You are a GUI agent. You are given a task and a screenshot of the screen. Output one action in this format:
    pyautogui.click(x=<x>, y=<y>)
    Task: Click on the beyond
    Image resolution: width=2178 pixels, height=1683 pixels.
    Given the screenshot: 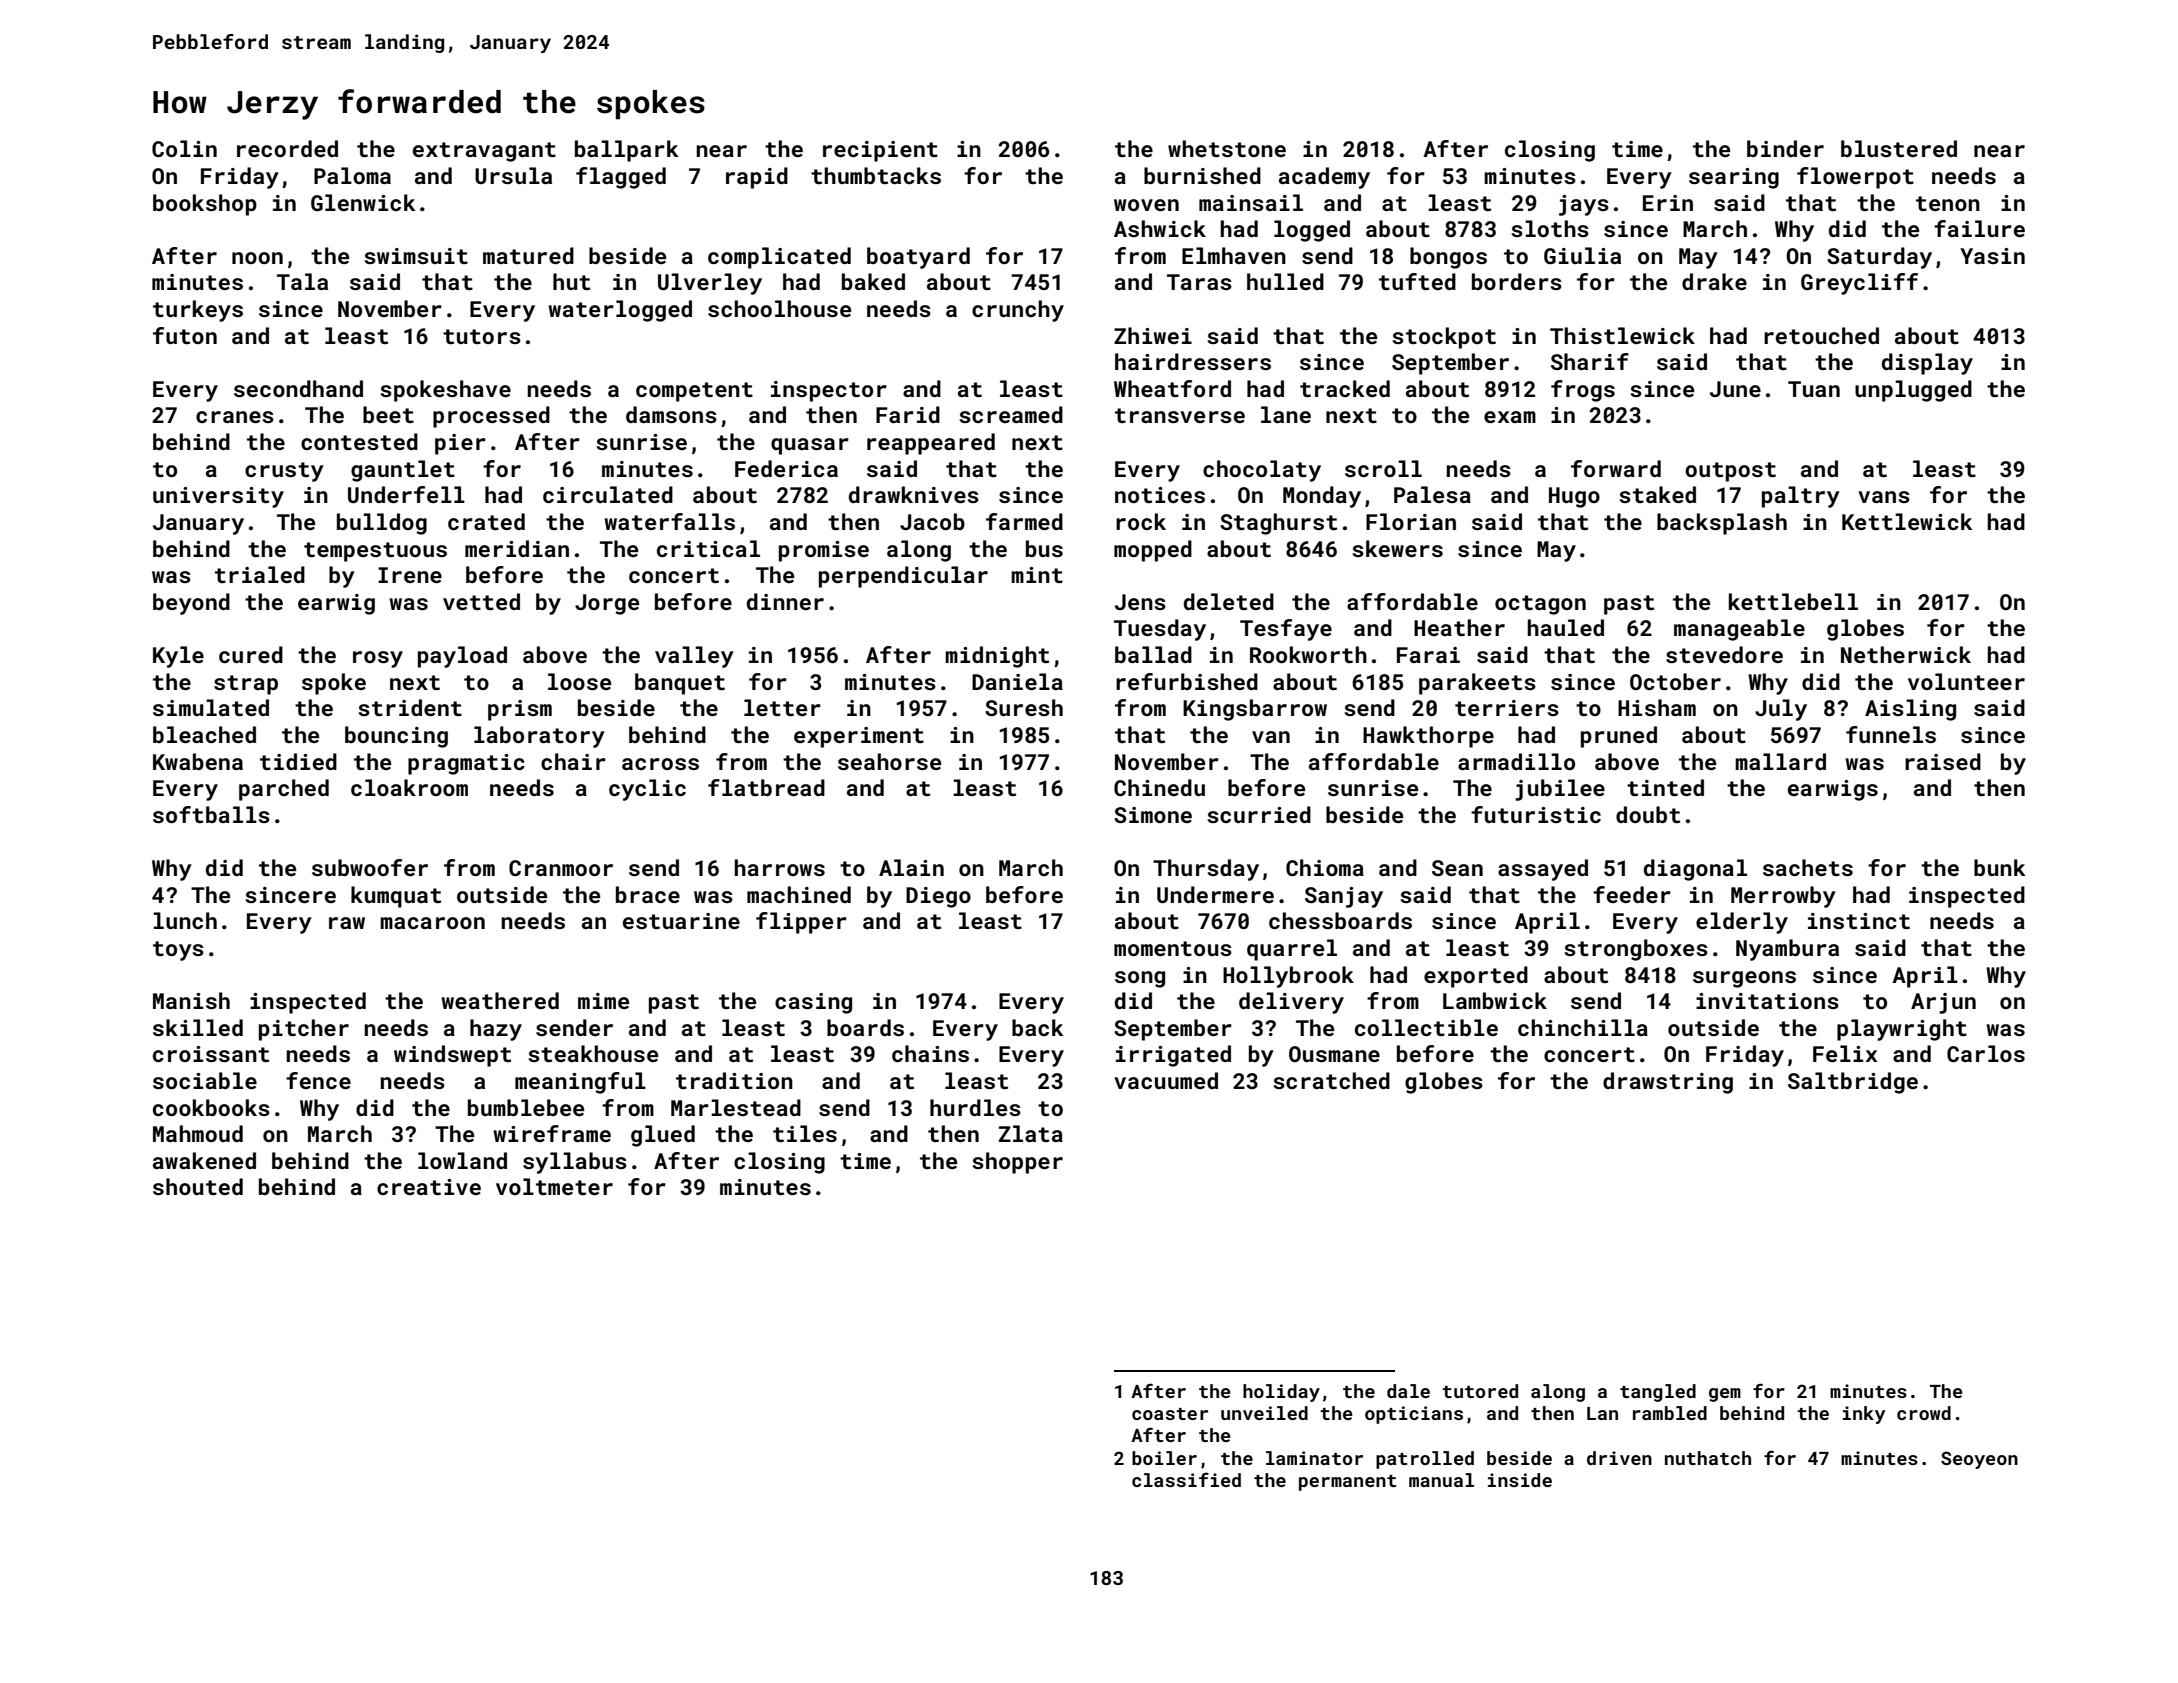 What is the action you would take?
    pyautogui.click(x=191, y=604)
